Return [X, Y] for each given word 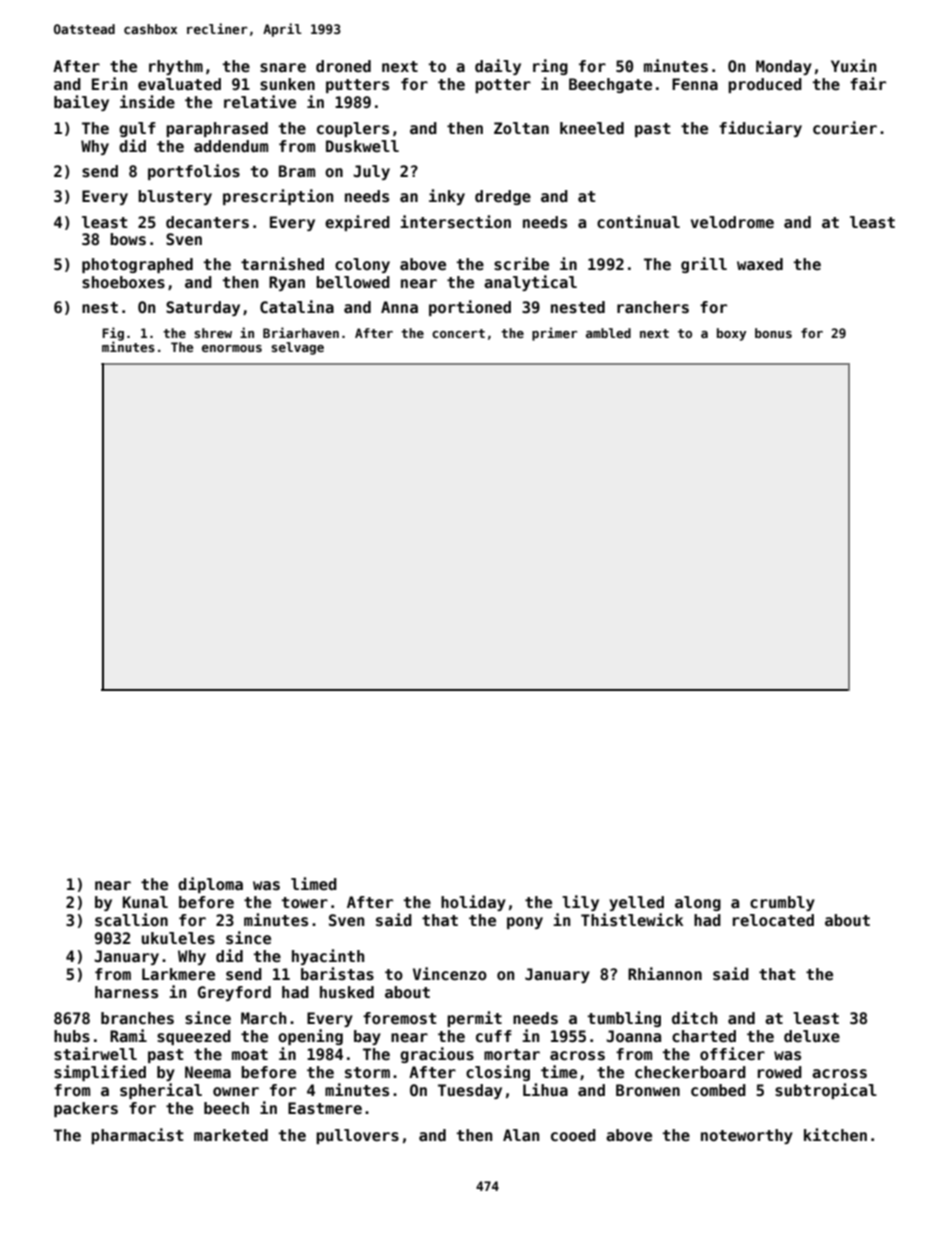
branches [137, 1018]
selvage [297, 348]
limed [314, 884]
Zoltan [521, 128]
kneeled [592, 128]
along [698, 903]
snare [283, 67]
